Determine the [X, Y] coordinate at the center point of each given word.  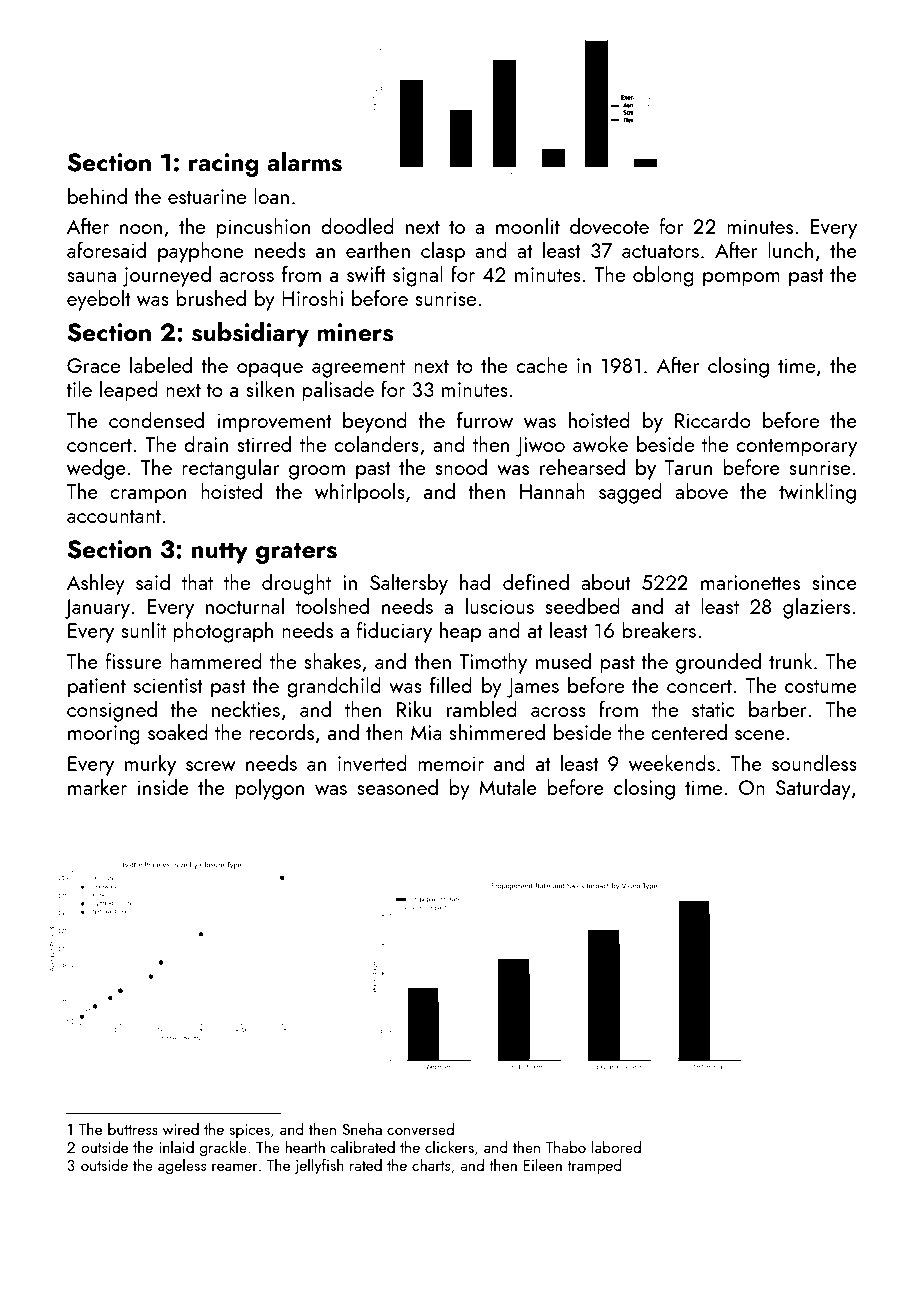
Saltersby [409, 584]
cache [541, 364]
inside [163, 786]
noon [141, 229]
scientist [168, 685]
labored [616, 1147]
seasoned [397, 787]
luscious [500, 605]
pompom [741, 279]
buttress [133, 1129]
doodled [357, 225]
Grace [93, 365]
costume [821, 686]
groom [317, 472]
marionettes [750, 582]
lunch [790, 249]
